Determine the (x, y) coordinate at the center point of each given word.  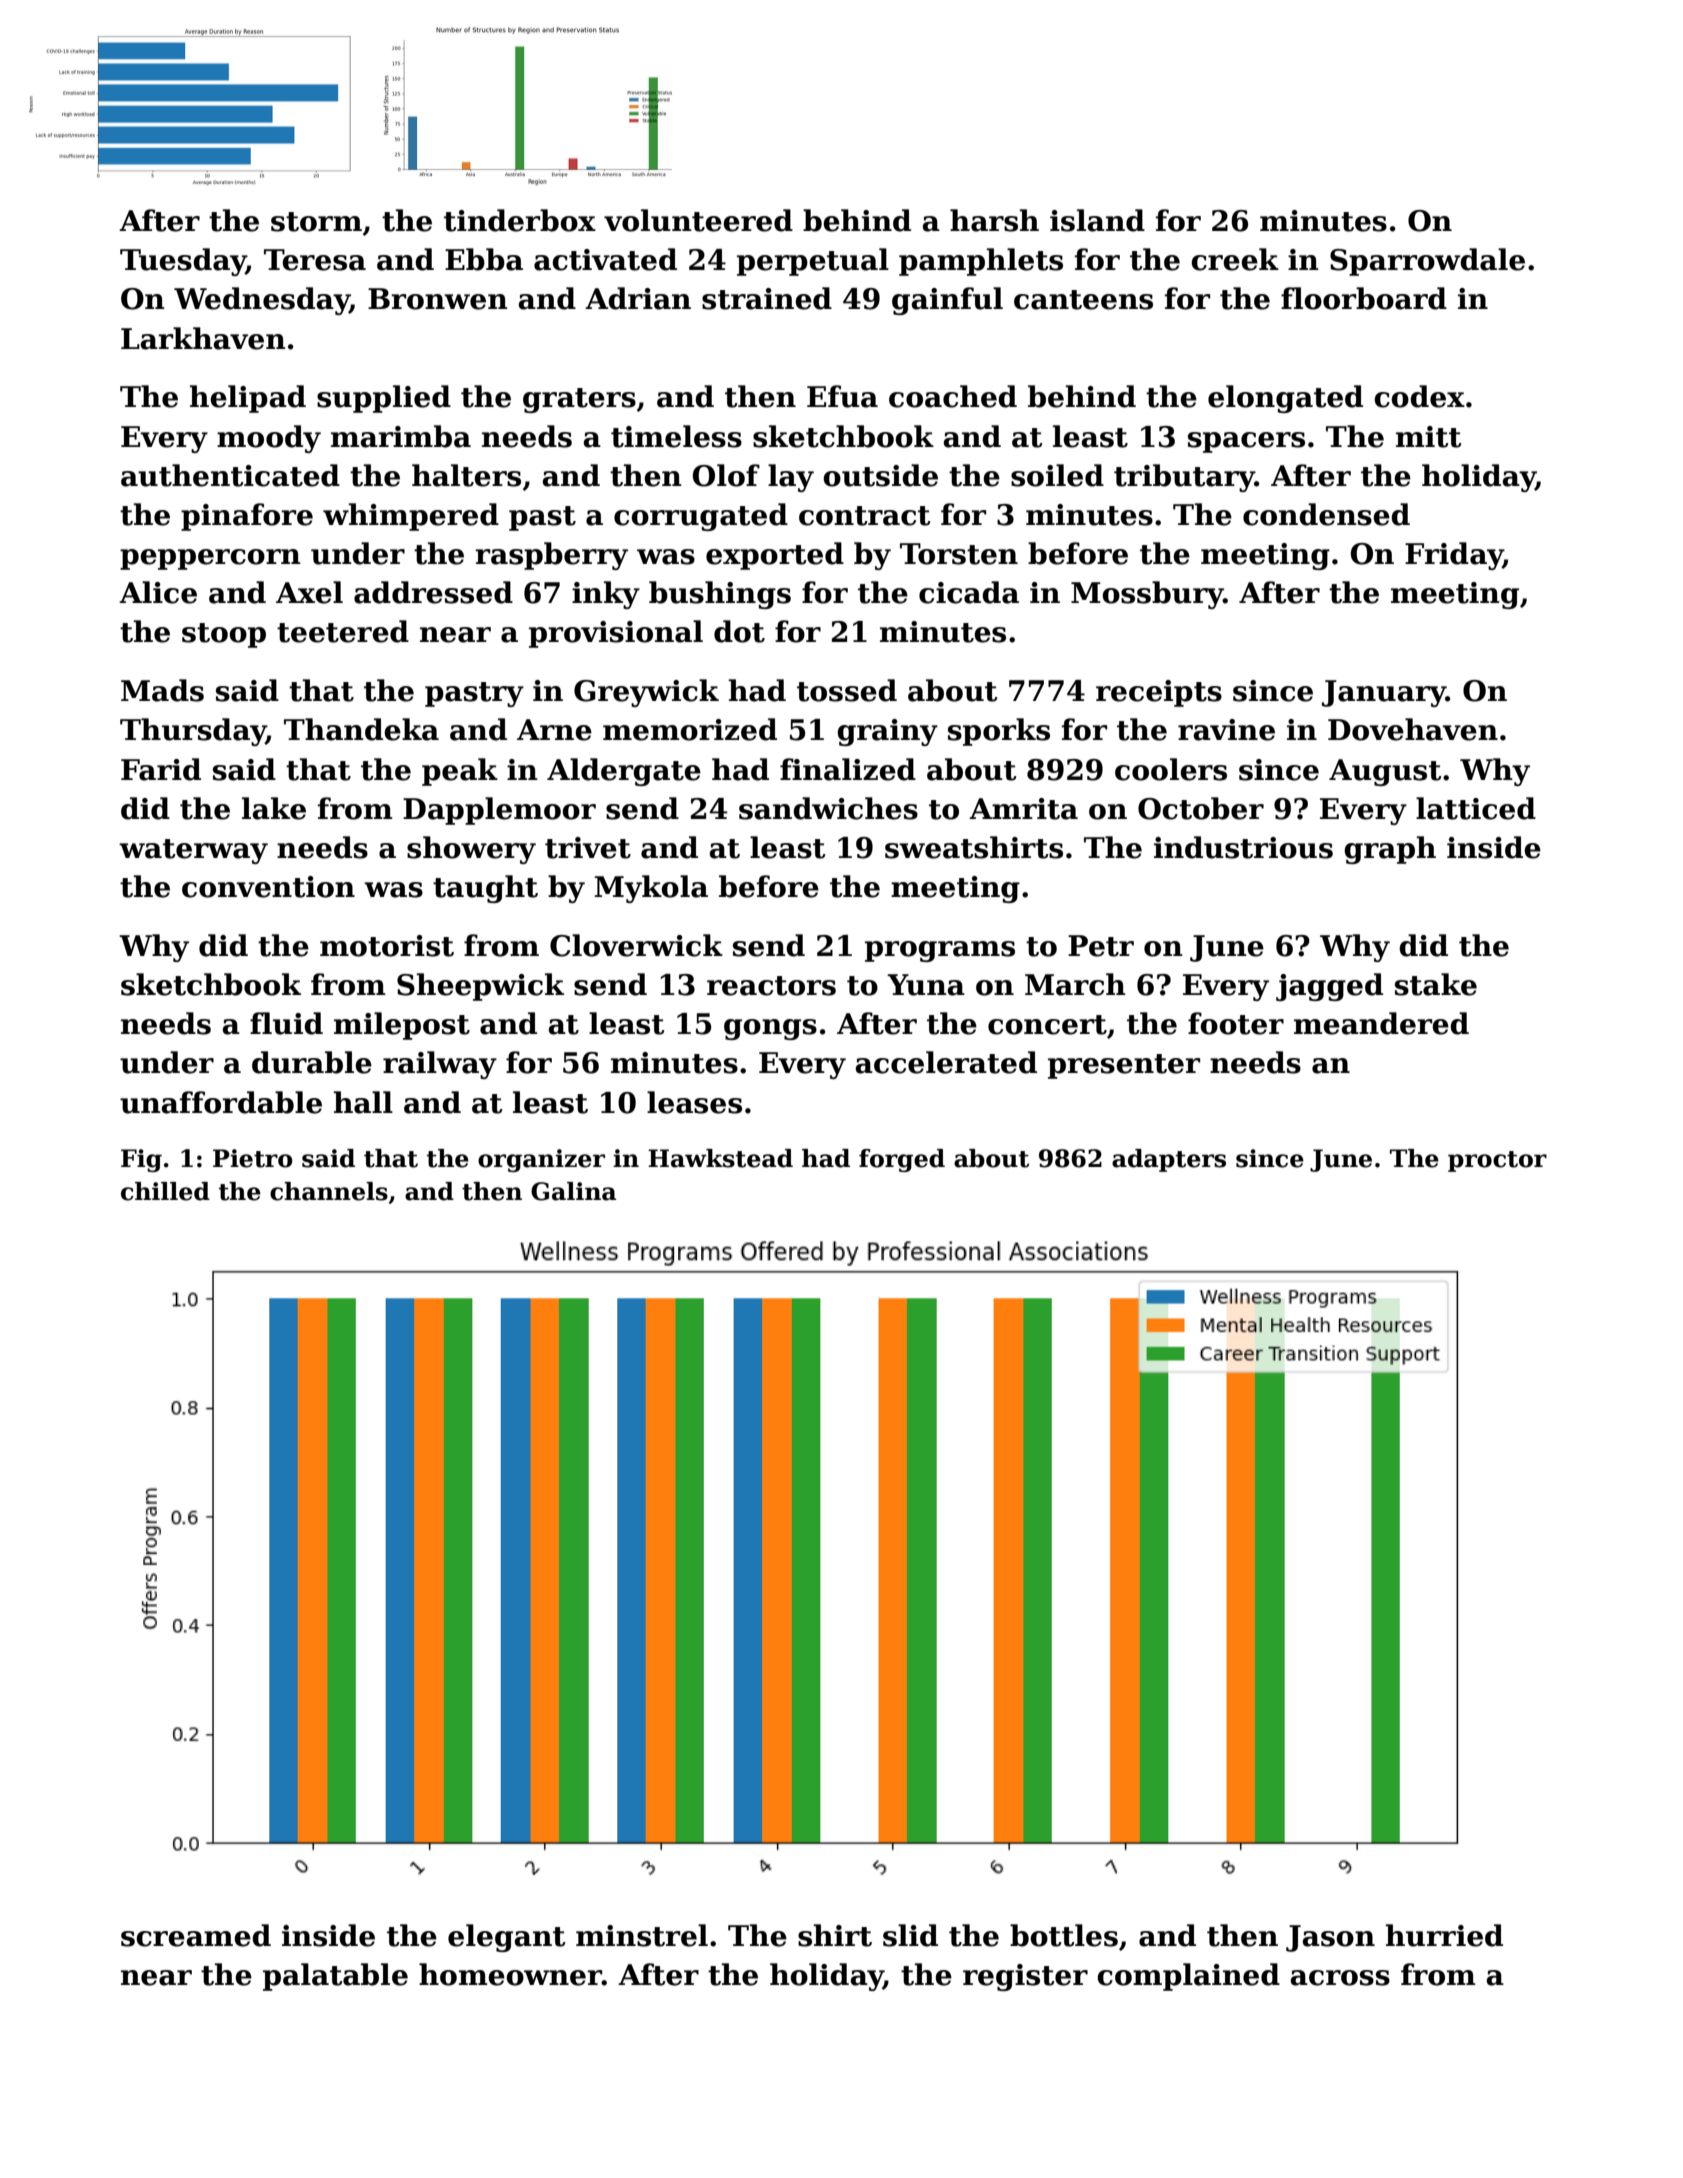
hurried (1444, 1935)
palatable (335, 1977)
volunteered (698, 220)
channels (329, 1191)
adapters (1169, 1160)
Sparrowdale (1427, 262)
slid (910, 1935)
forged (902, 1160)
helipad (248, 399)
